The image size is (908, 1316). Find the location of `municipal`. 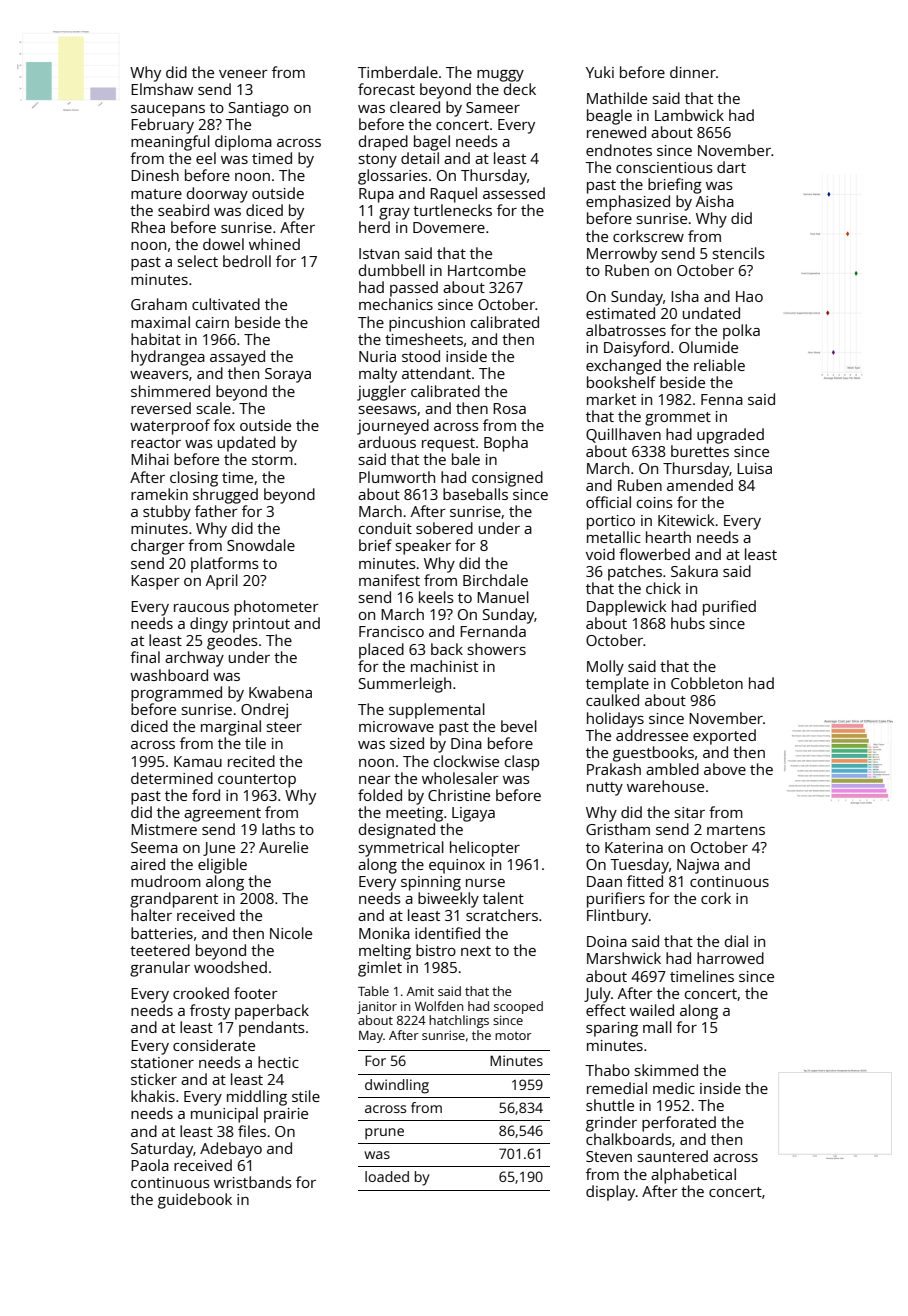

municipal is located at coordinates (224, 1115).
